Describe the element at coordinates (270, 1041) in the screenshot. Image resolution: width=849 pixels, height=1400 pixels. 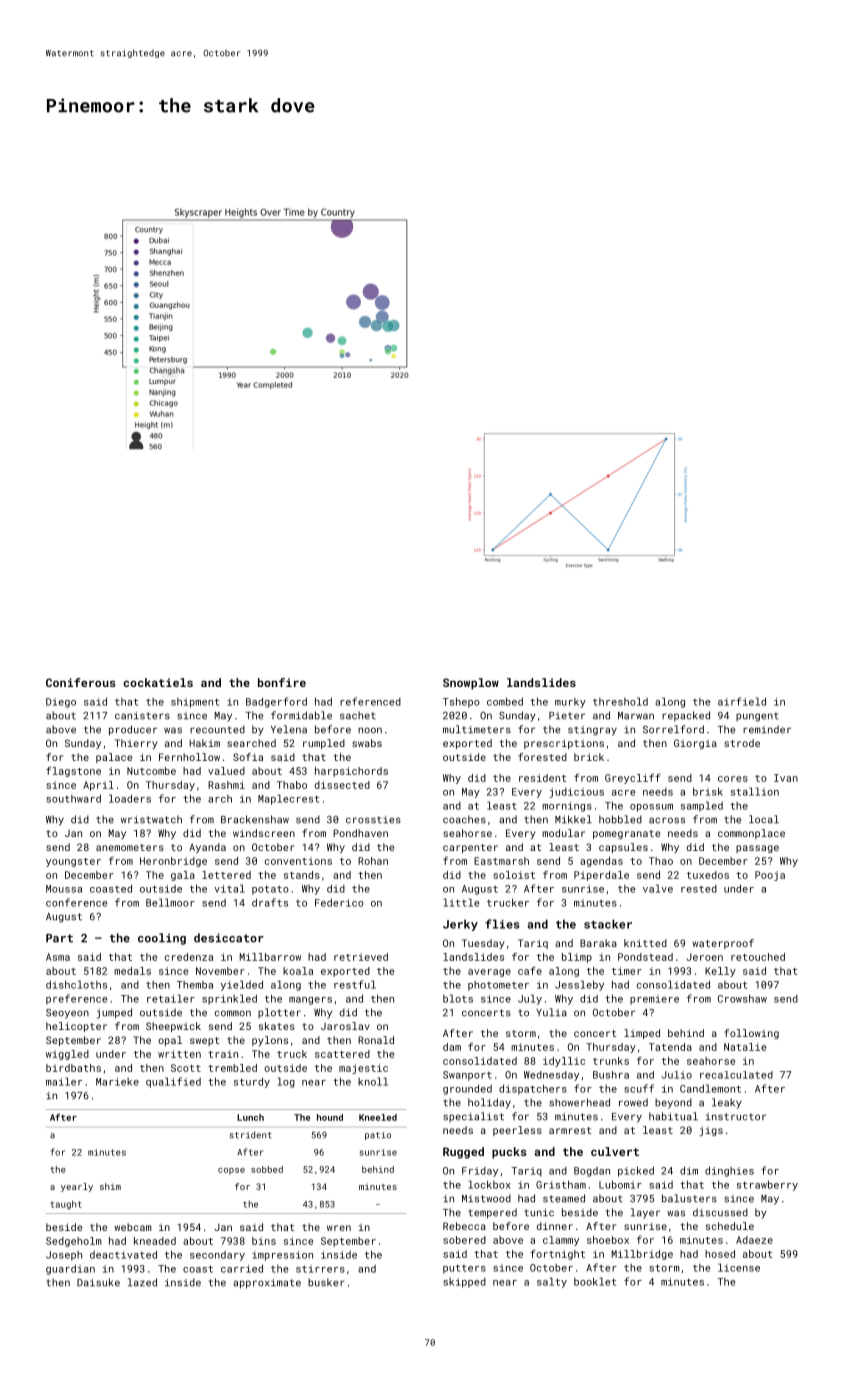
I see `pylons` at that location.
